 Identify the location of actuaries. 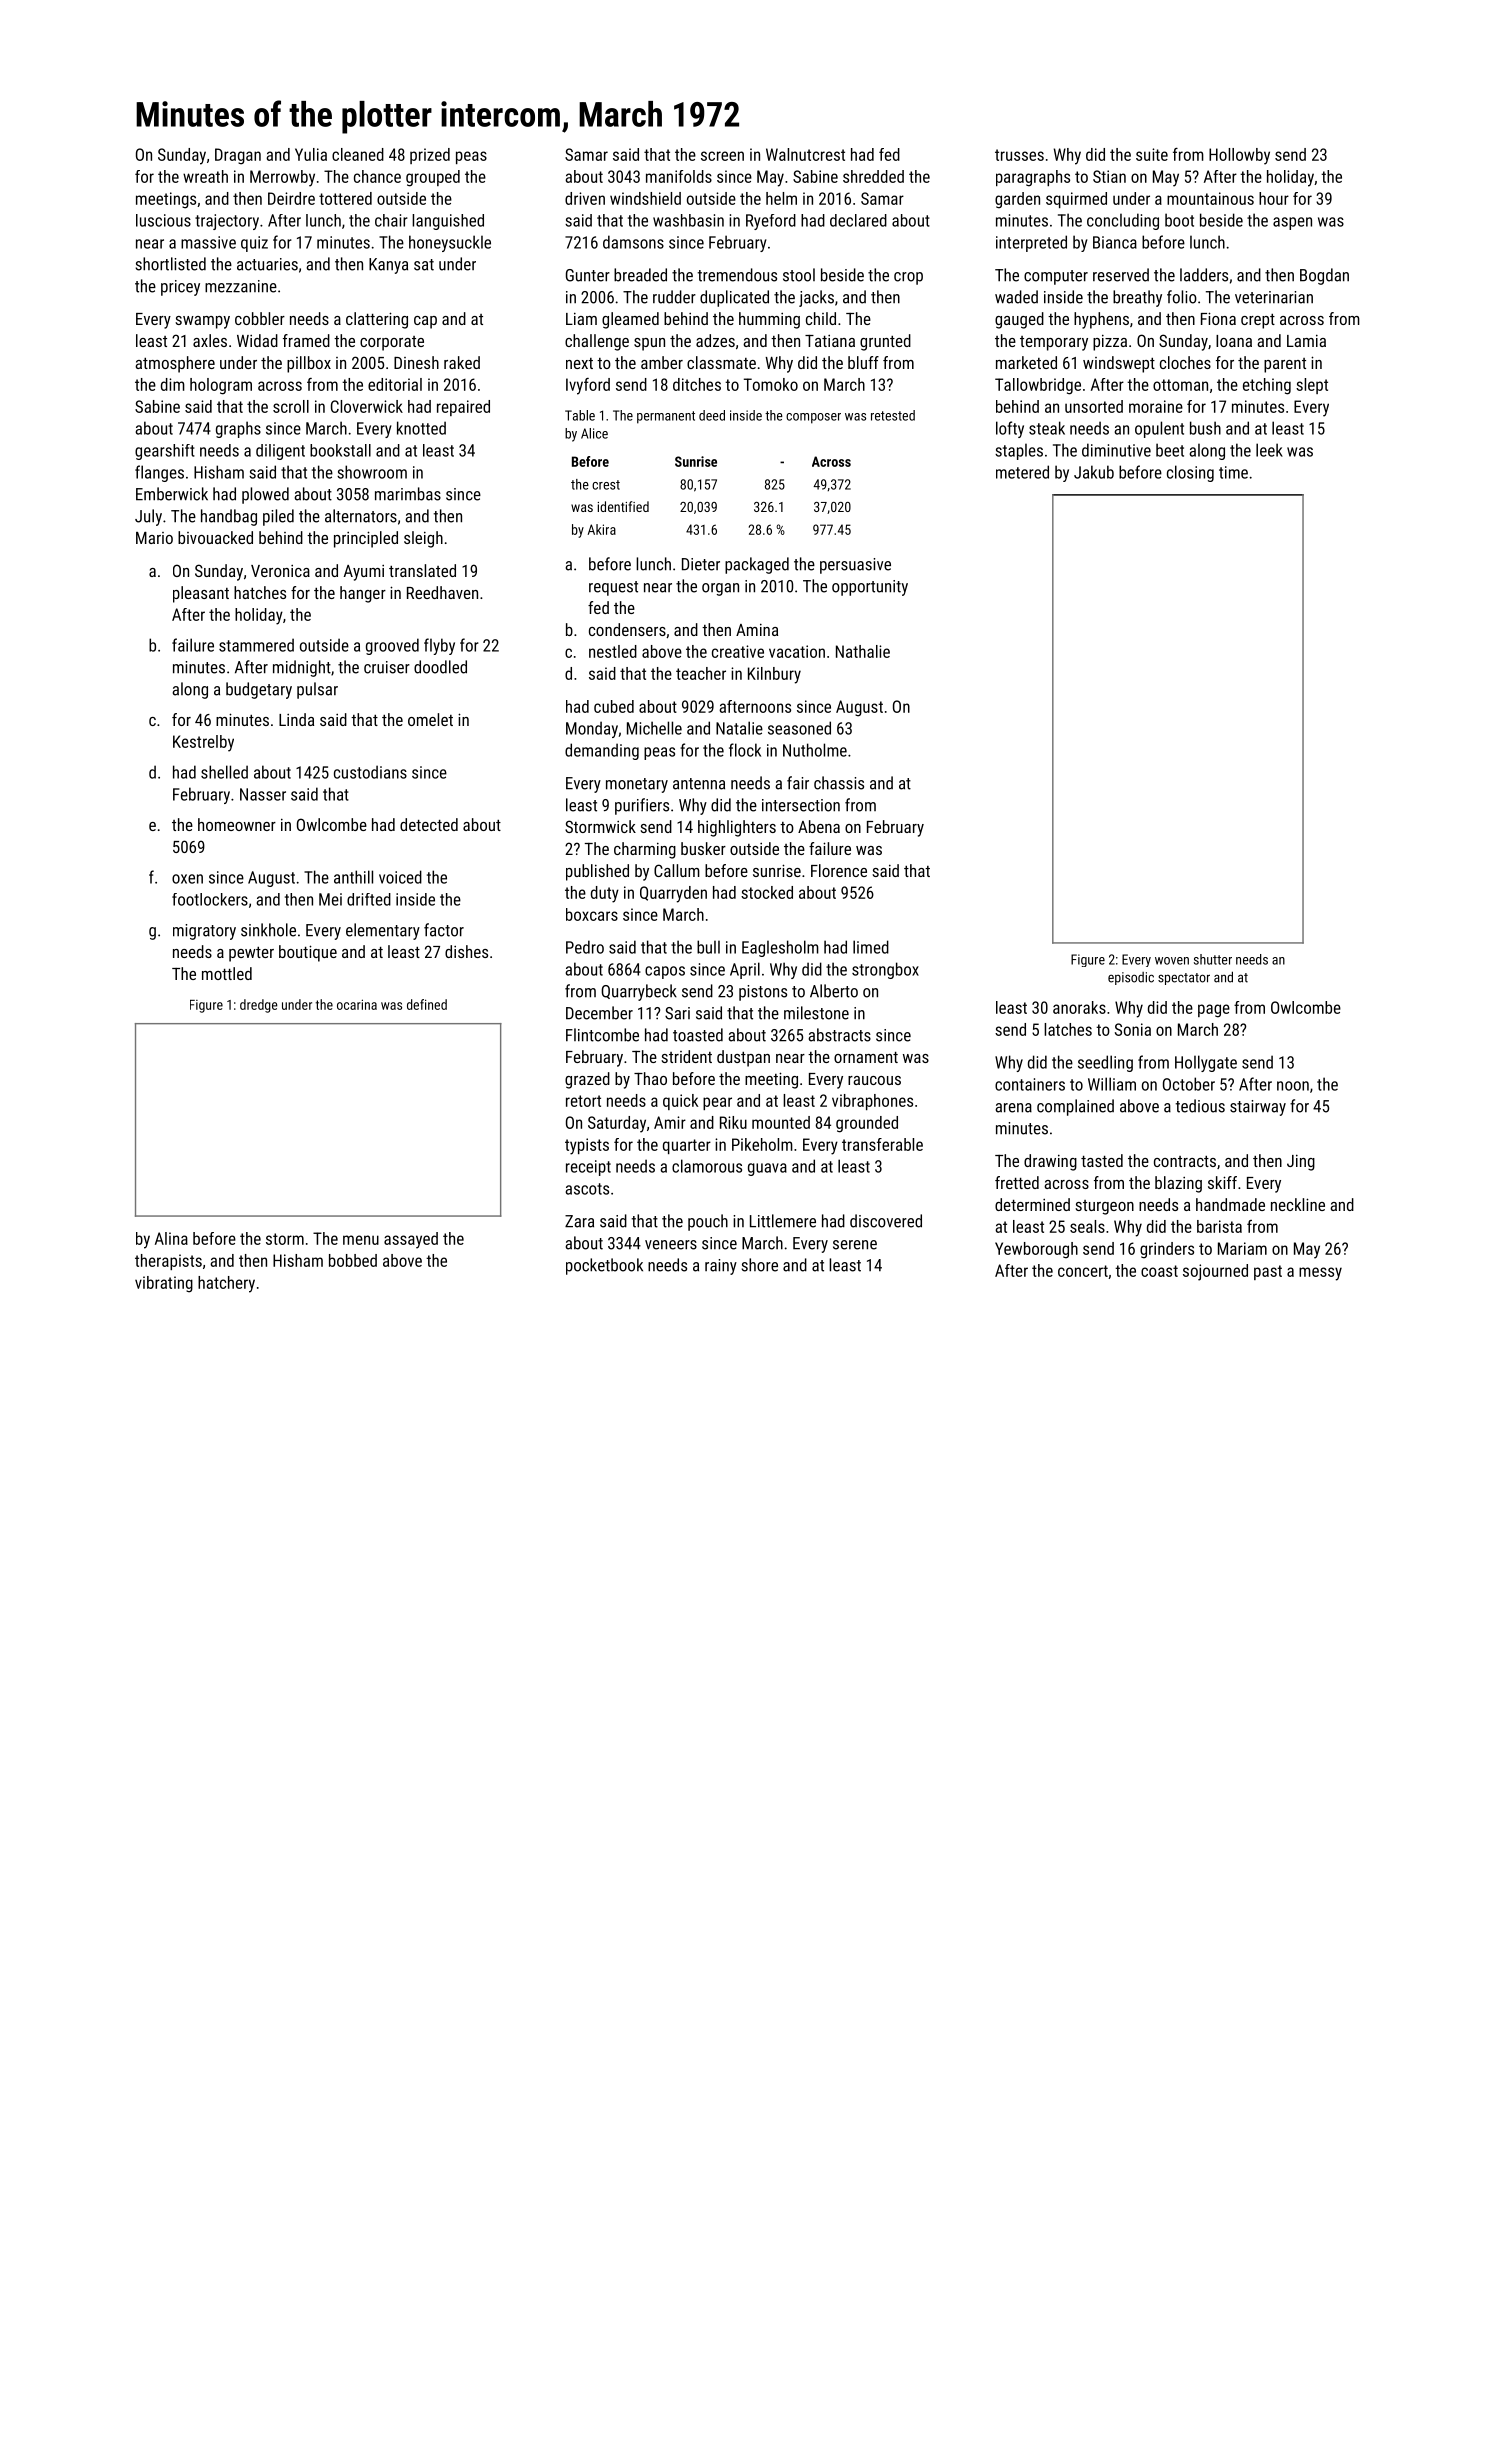
(267, 264).
